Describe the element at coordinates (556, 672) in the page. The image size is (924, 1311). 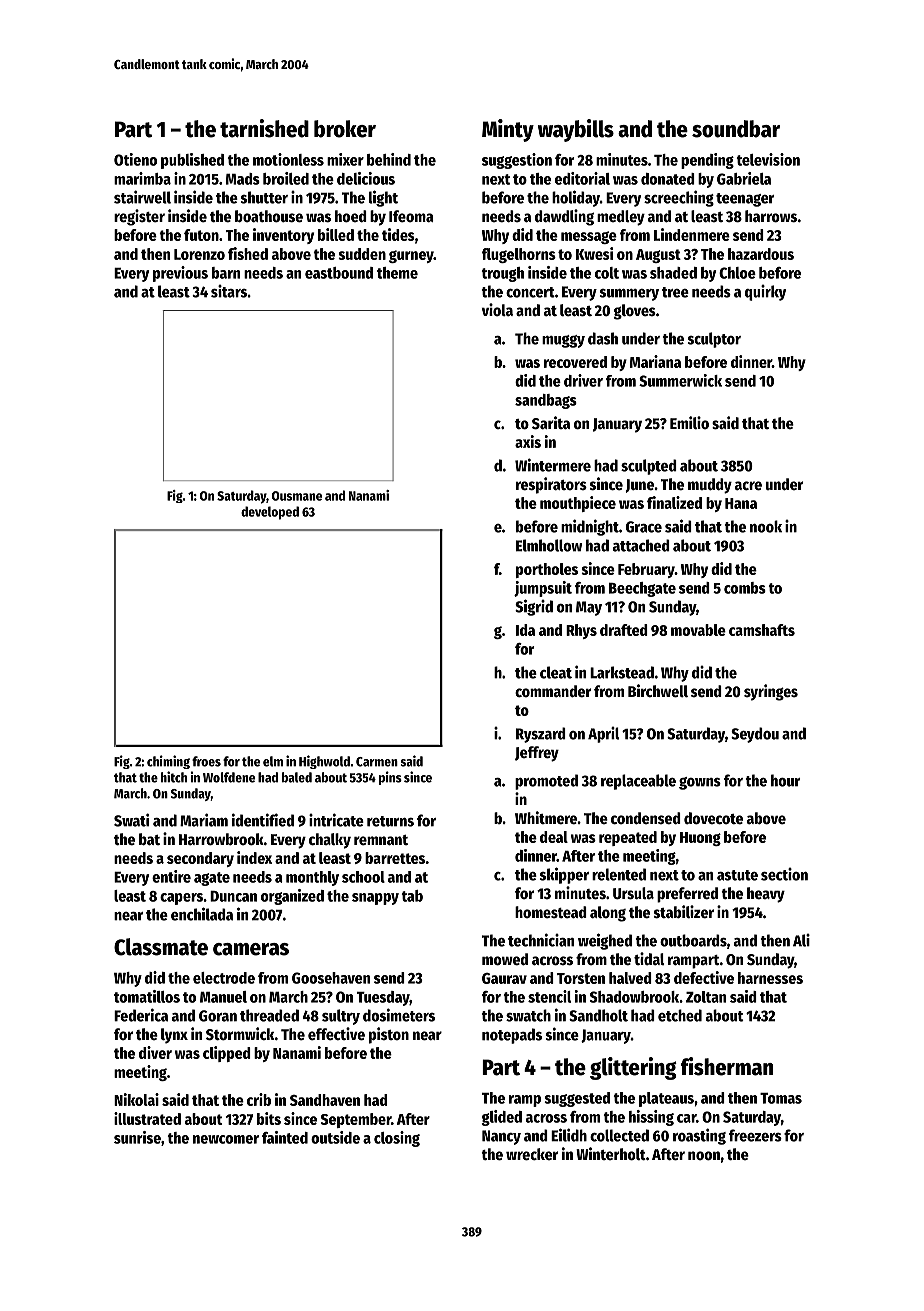
I see `cleat` at that location.
